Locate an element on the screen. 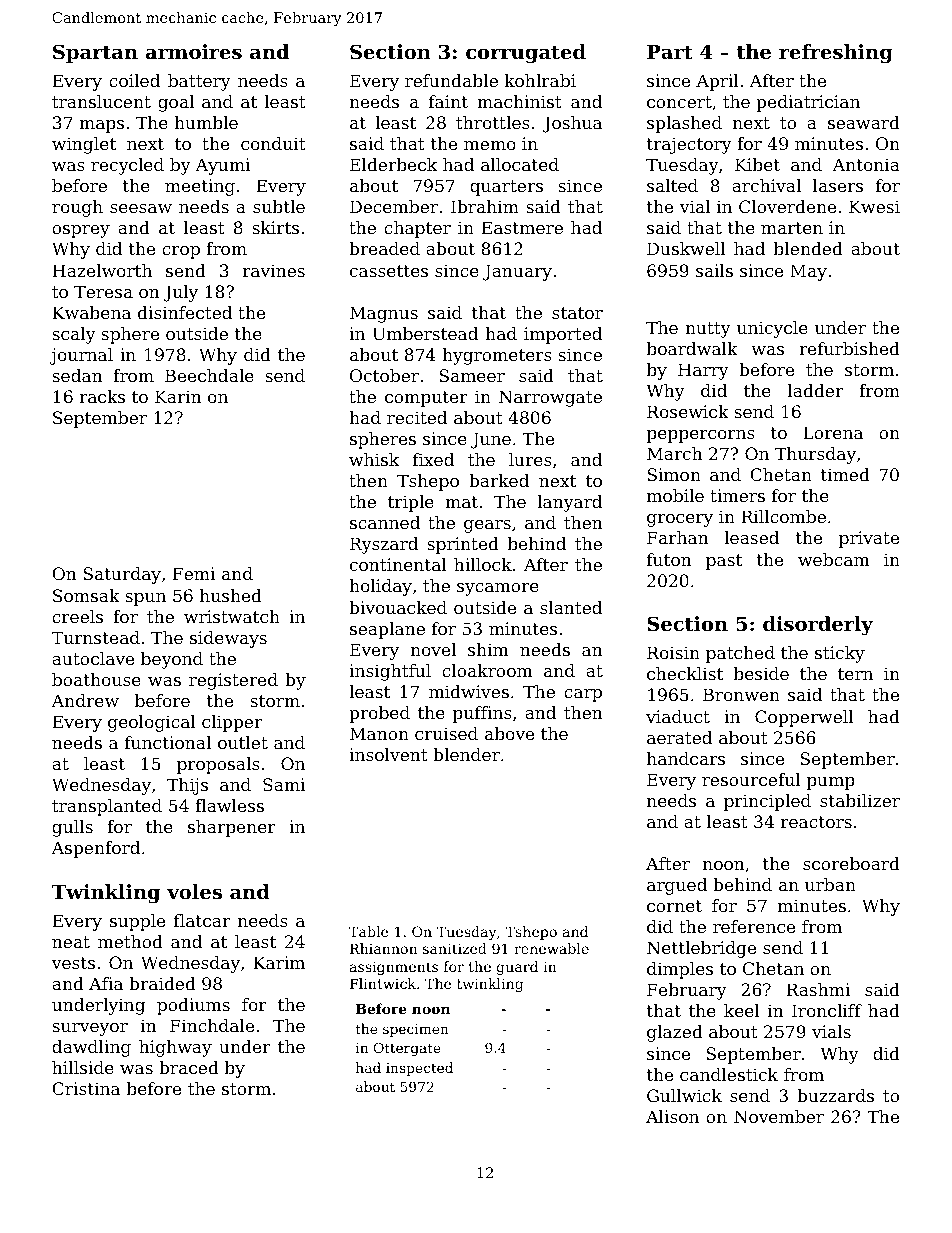  transplanted is located at coordinates (107, 807).
